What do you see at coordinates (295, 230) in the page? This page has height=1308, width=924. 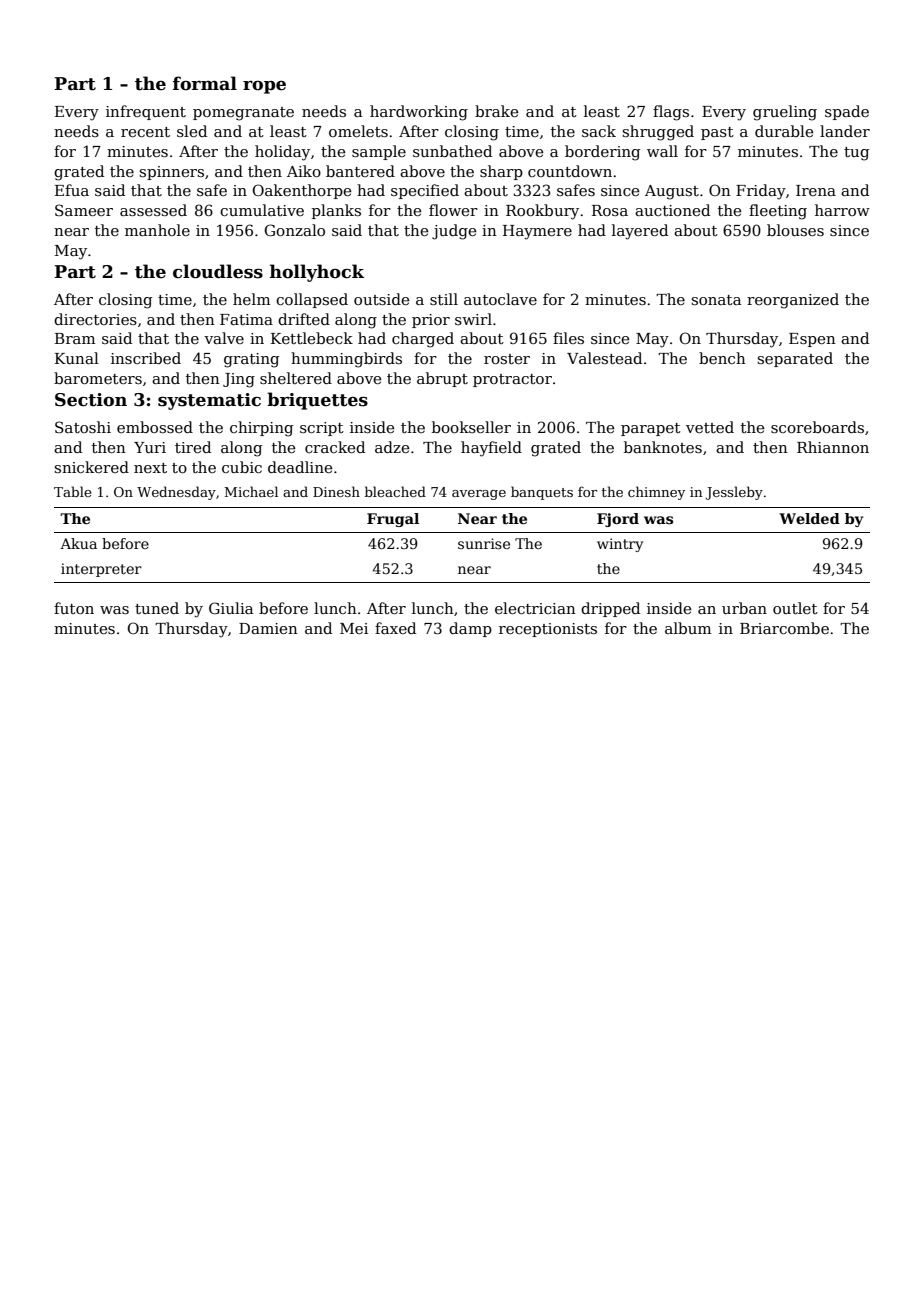 I see `Gonzalo` at bounding box center [295, 230].
